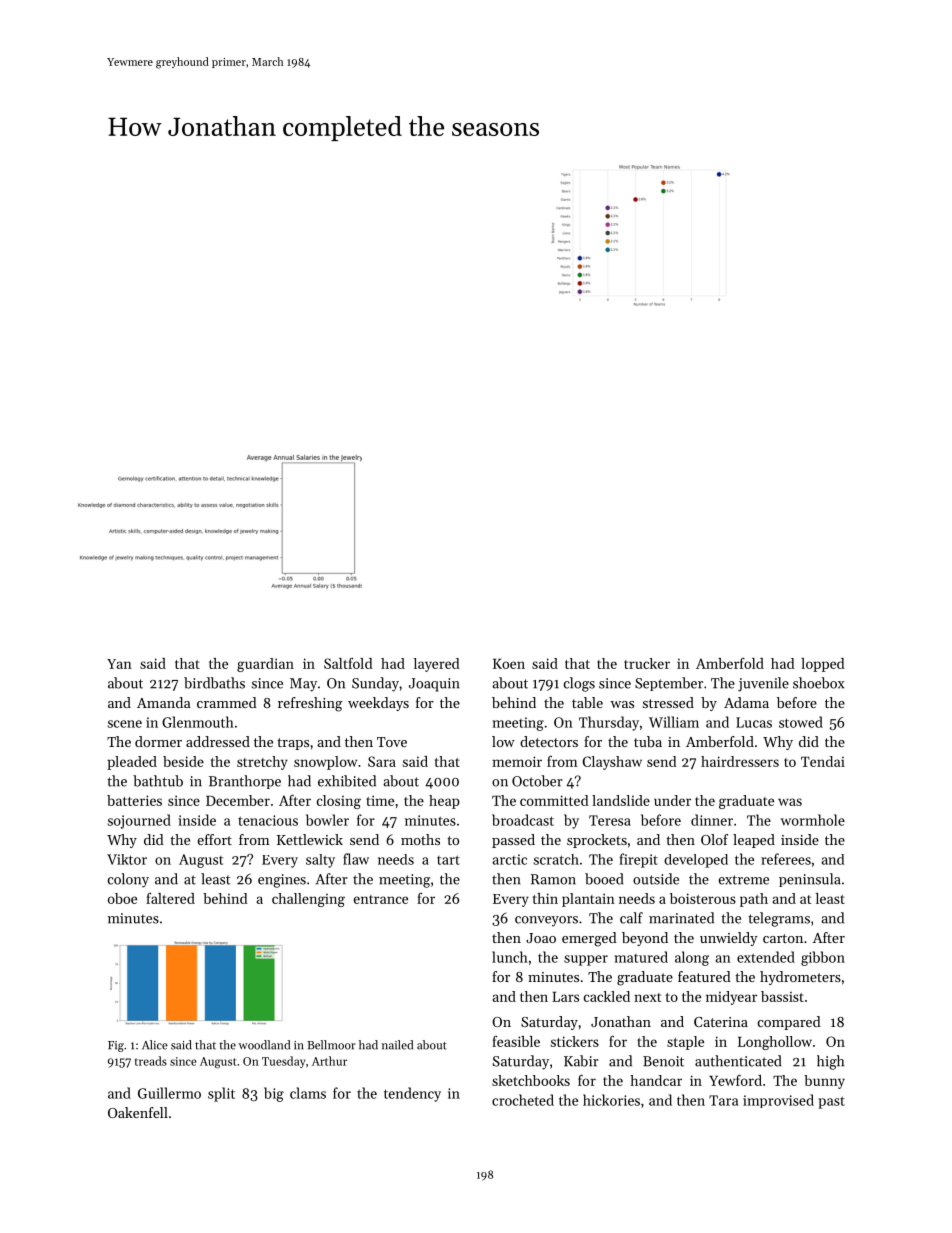 The image size is (952, 1233). I want to click on Tendai, so click(823, 761).
